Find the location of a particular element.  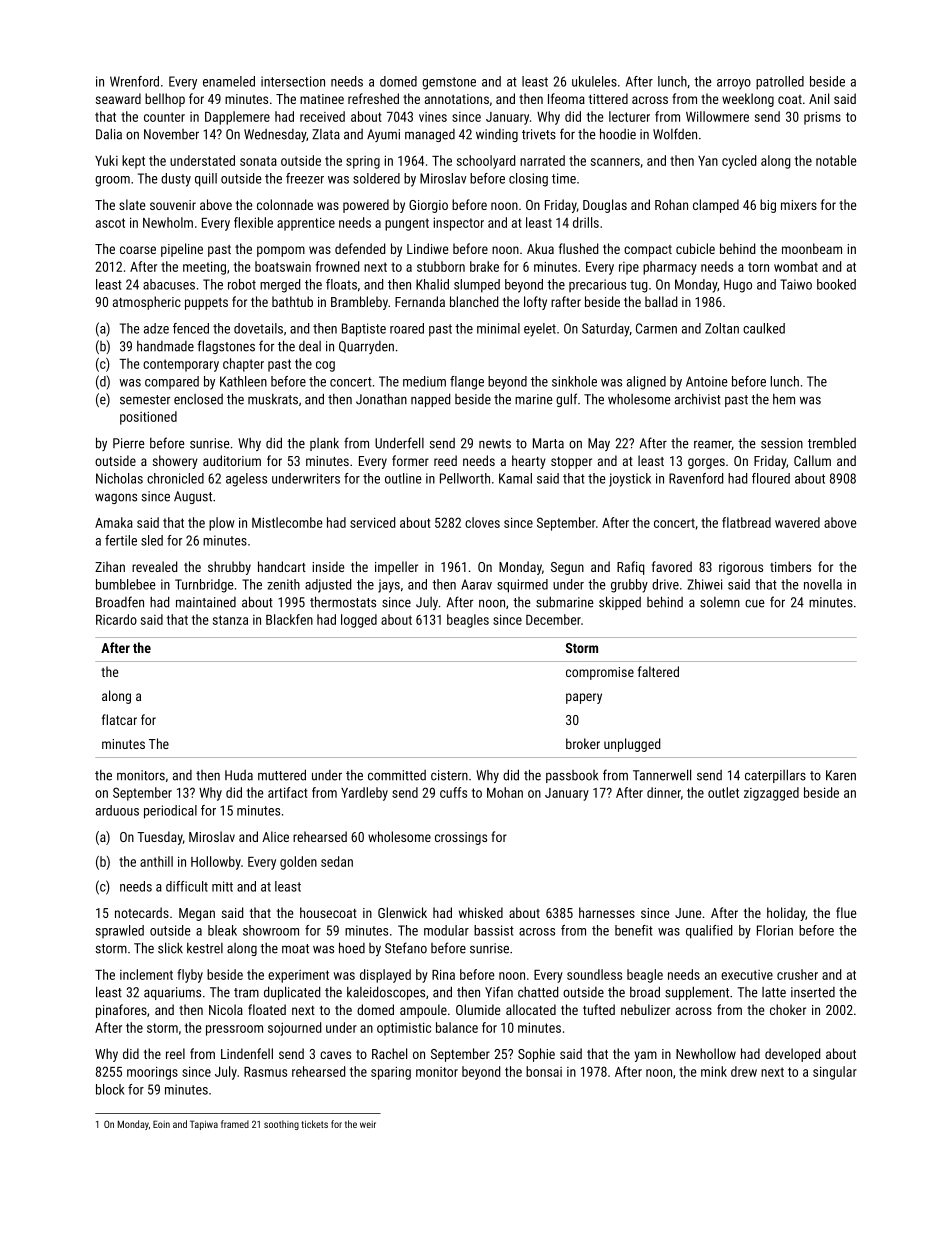

gemstone is located at coordinates (449, 83).
